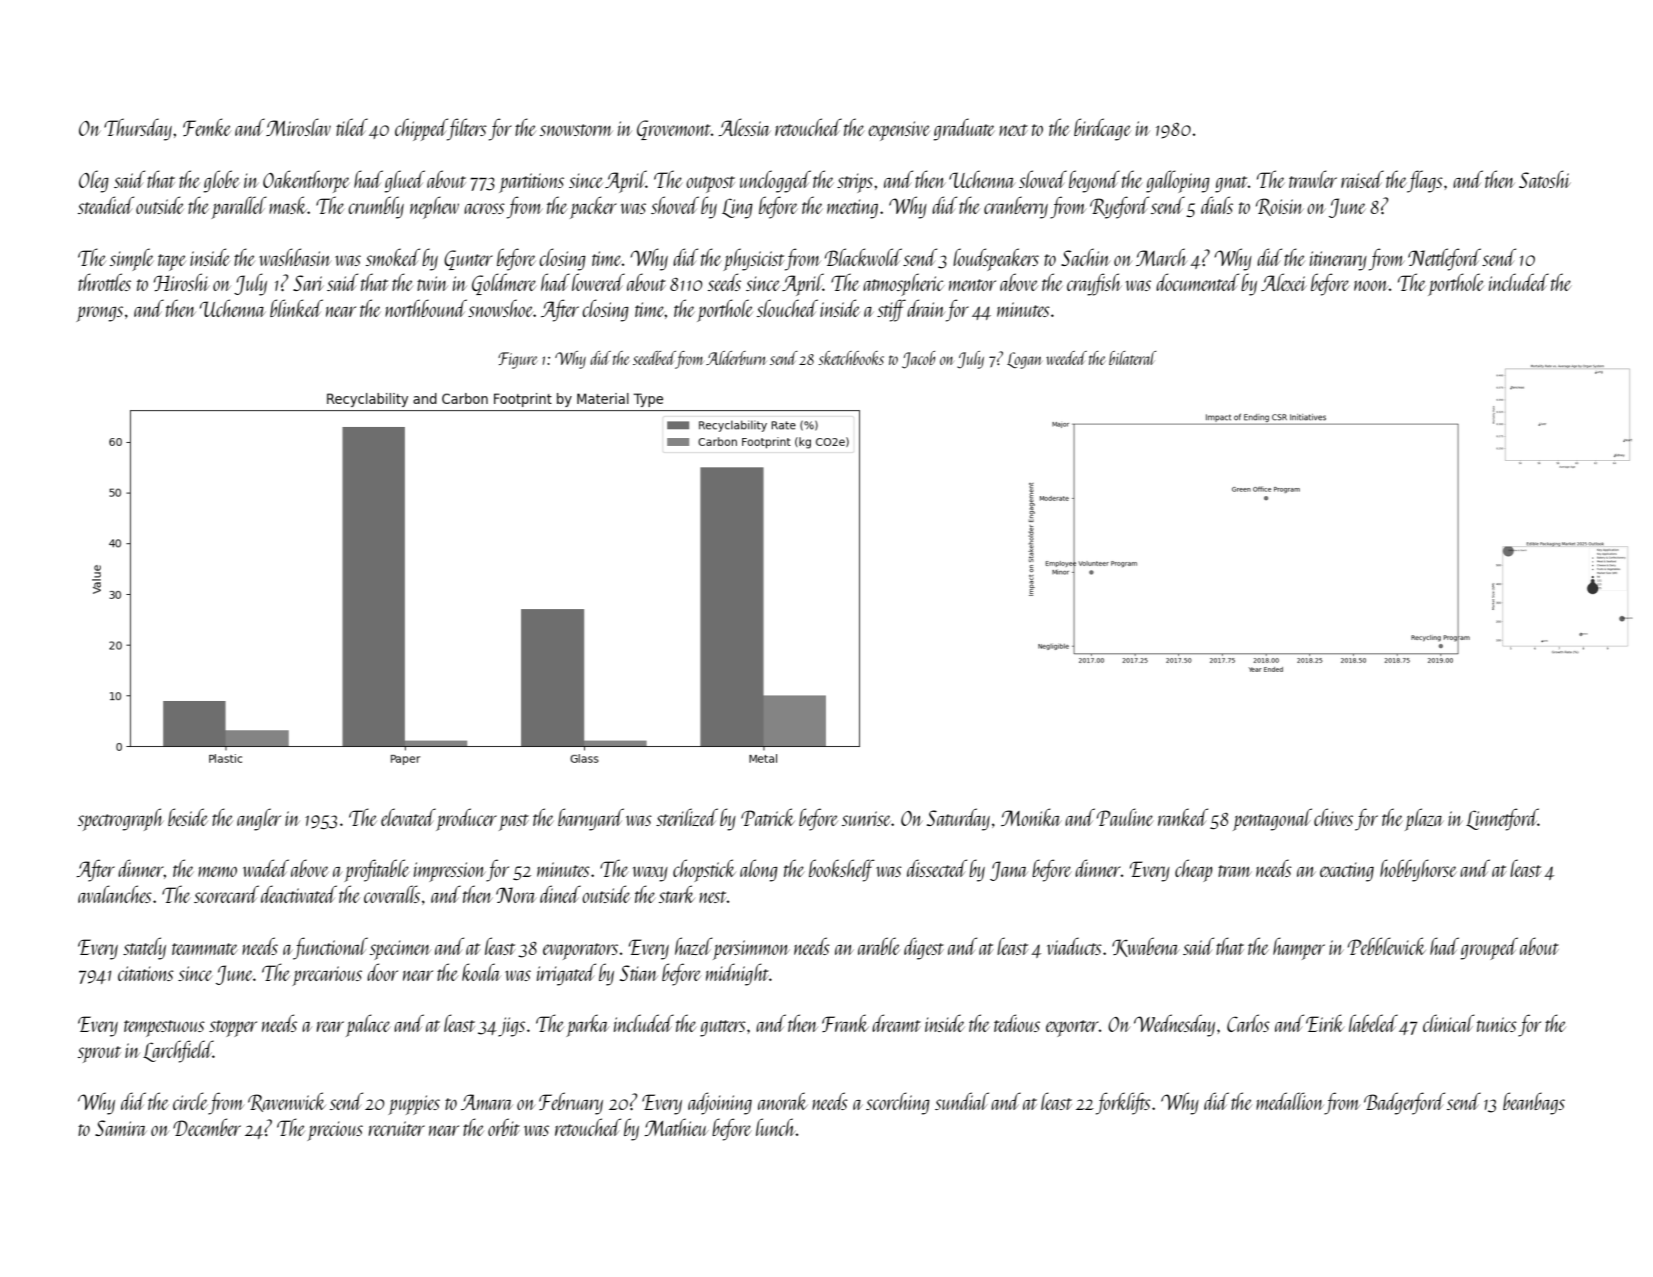 The image size is (1653, 1277). Describe the element at coordinates (1544, 179) in the document. I see `Satoshi` at that location.
